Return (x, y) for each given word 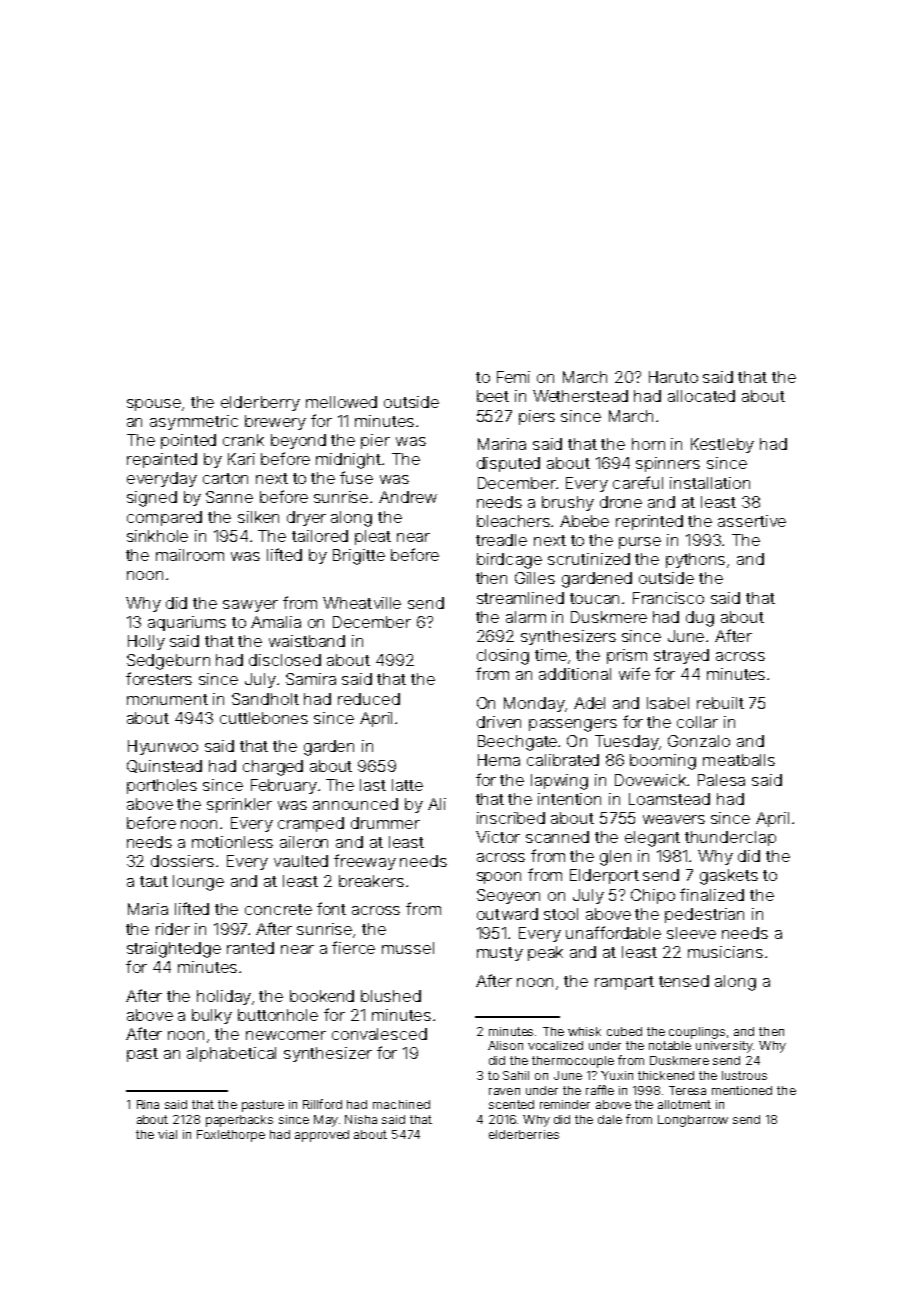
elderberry (260, 403)
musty (500, 954)
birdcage (509, 561)
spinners (668, 464)
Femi (513, 377)
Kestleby (722, 445)
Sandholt (265, 699)
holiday (224, 997)
